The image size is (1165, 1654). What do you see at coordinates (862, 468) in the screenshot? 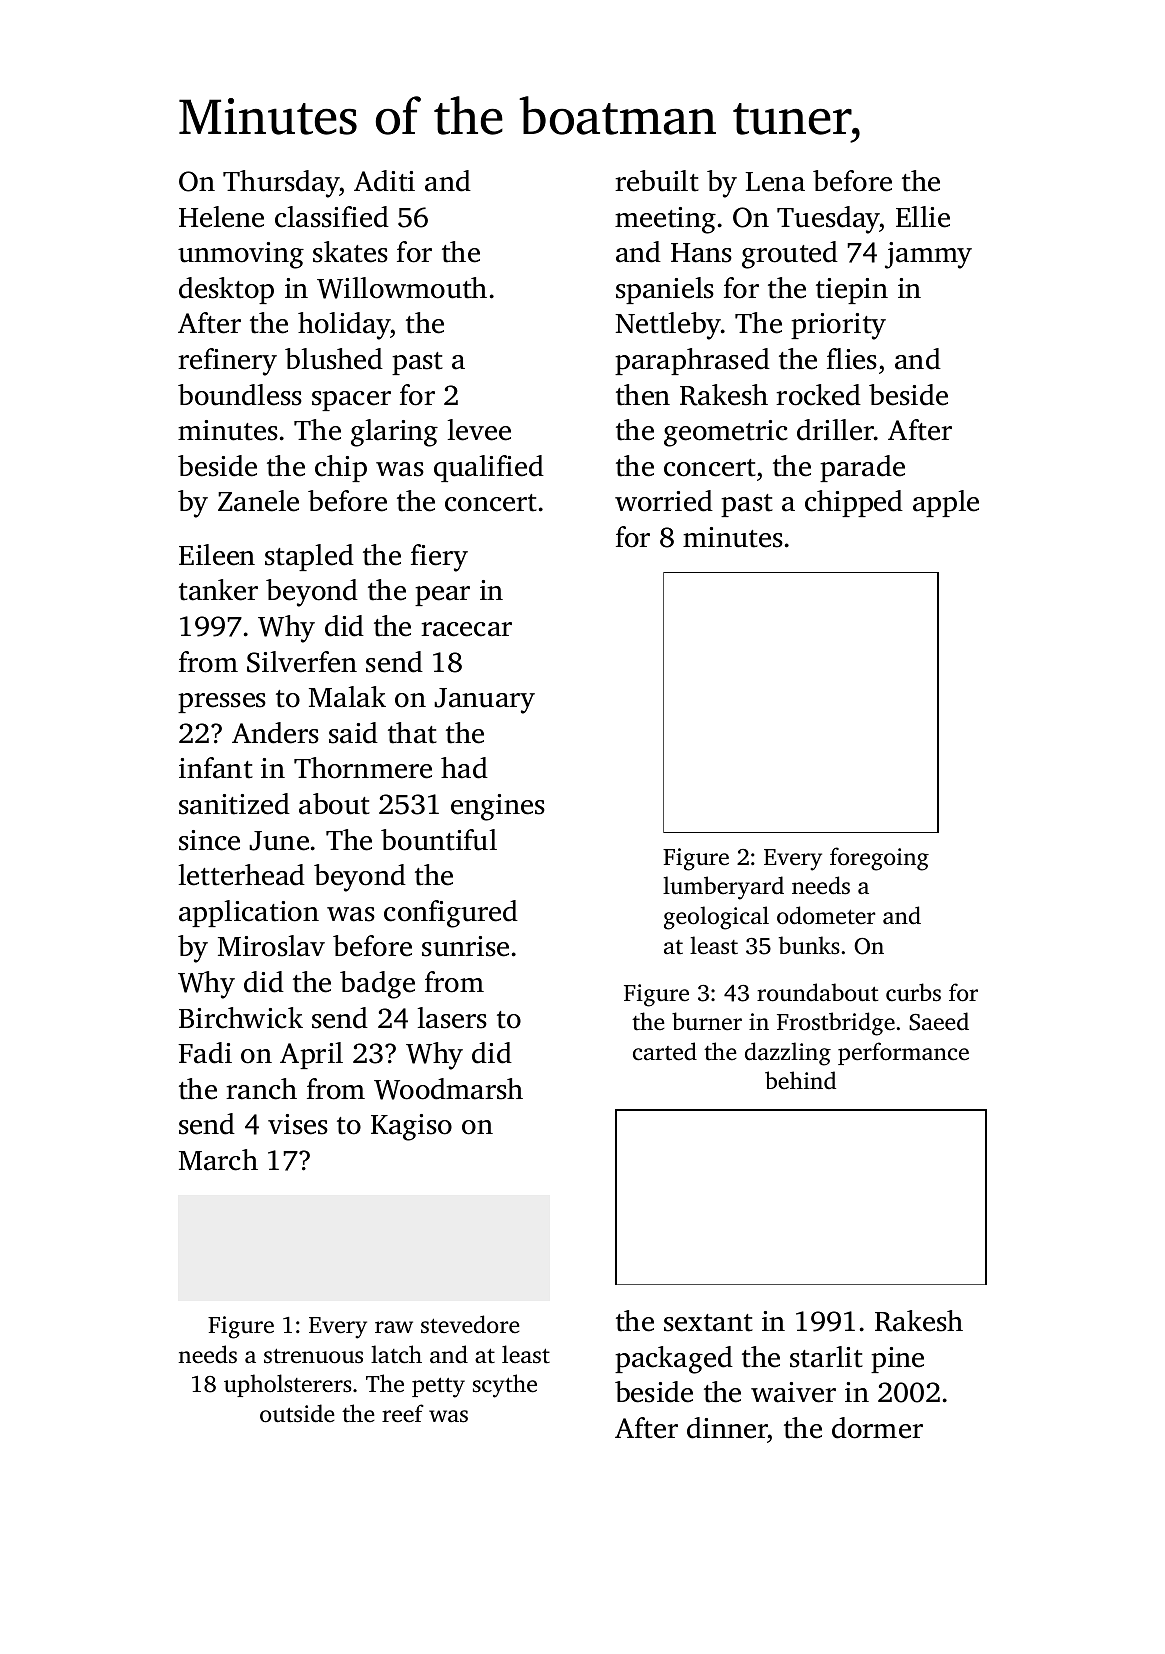
I see `parade` at bounding box center [862, 468].
